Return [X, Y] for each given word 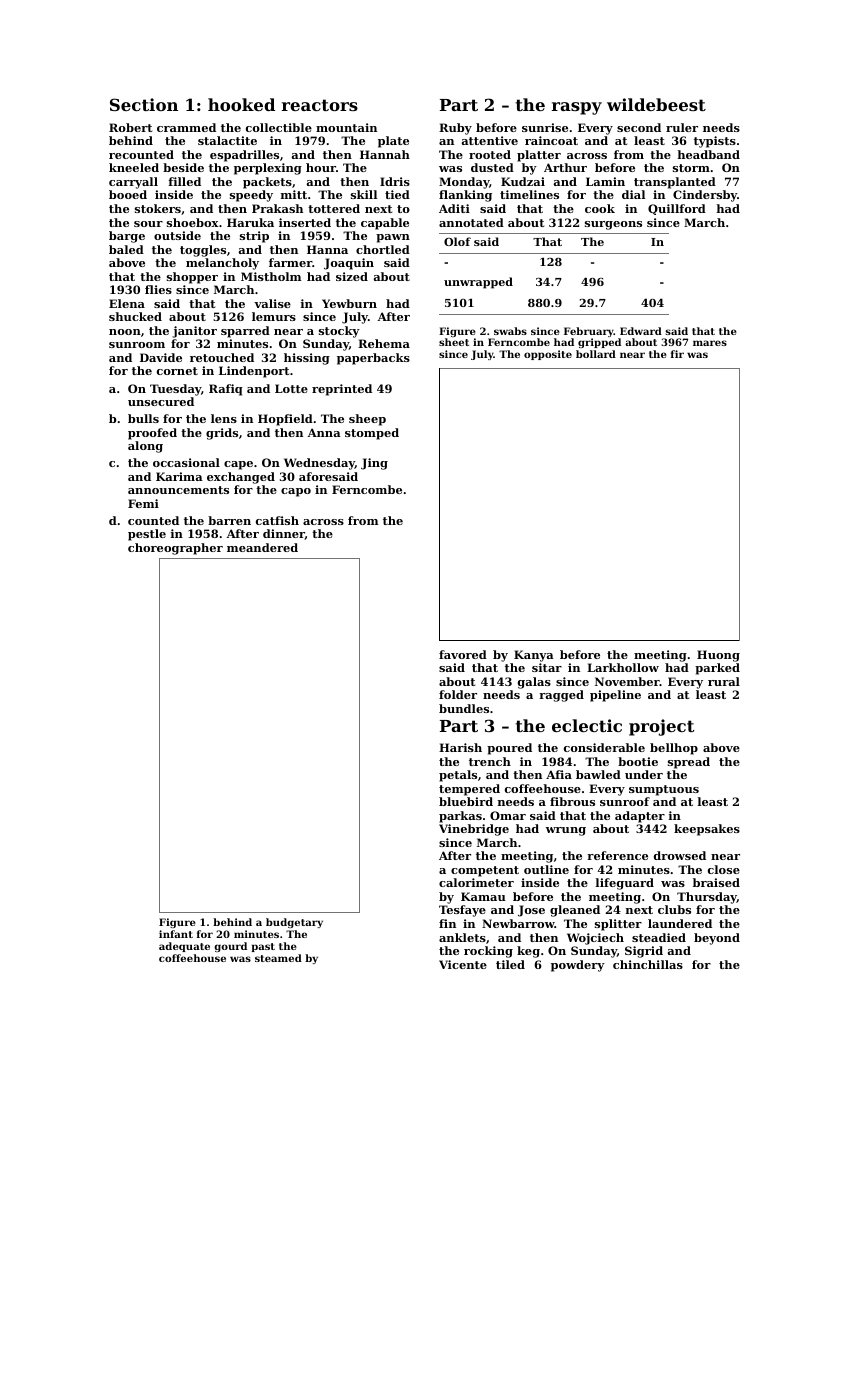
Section [144, 104]
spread [689, 763]
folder [458, 694]
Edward [641, 331]
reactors [320, 105]
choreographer [175, 549]
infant [176, 934]
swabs [510, 331]
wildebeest [656, 104]
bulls [143, 418]
